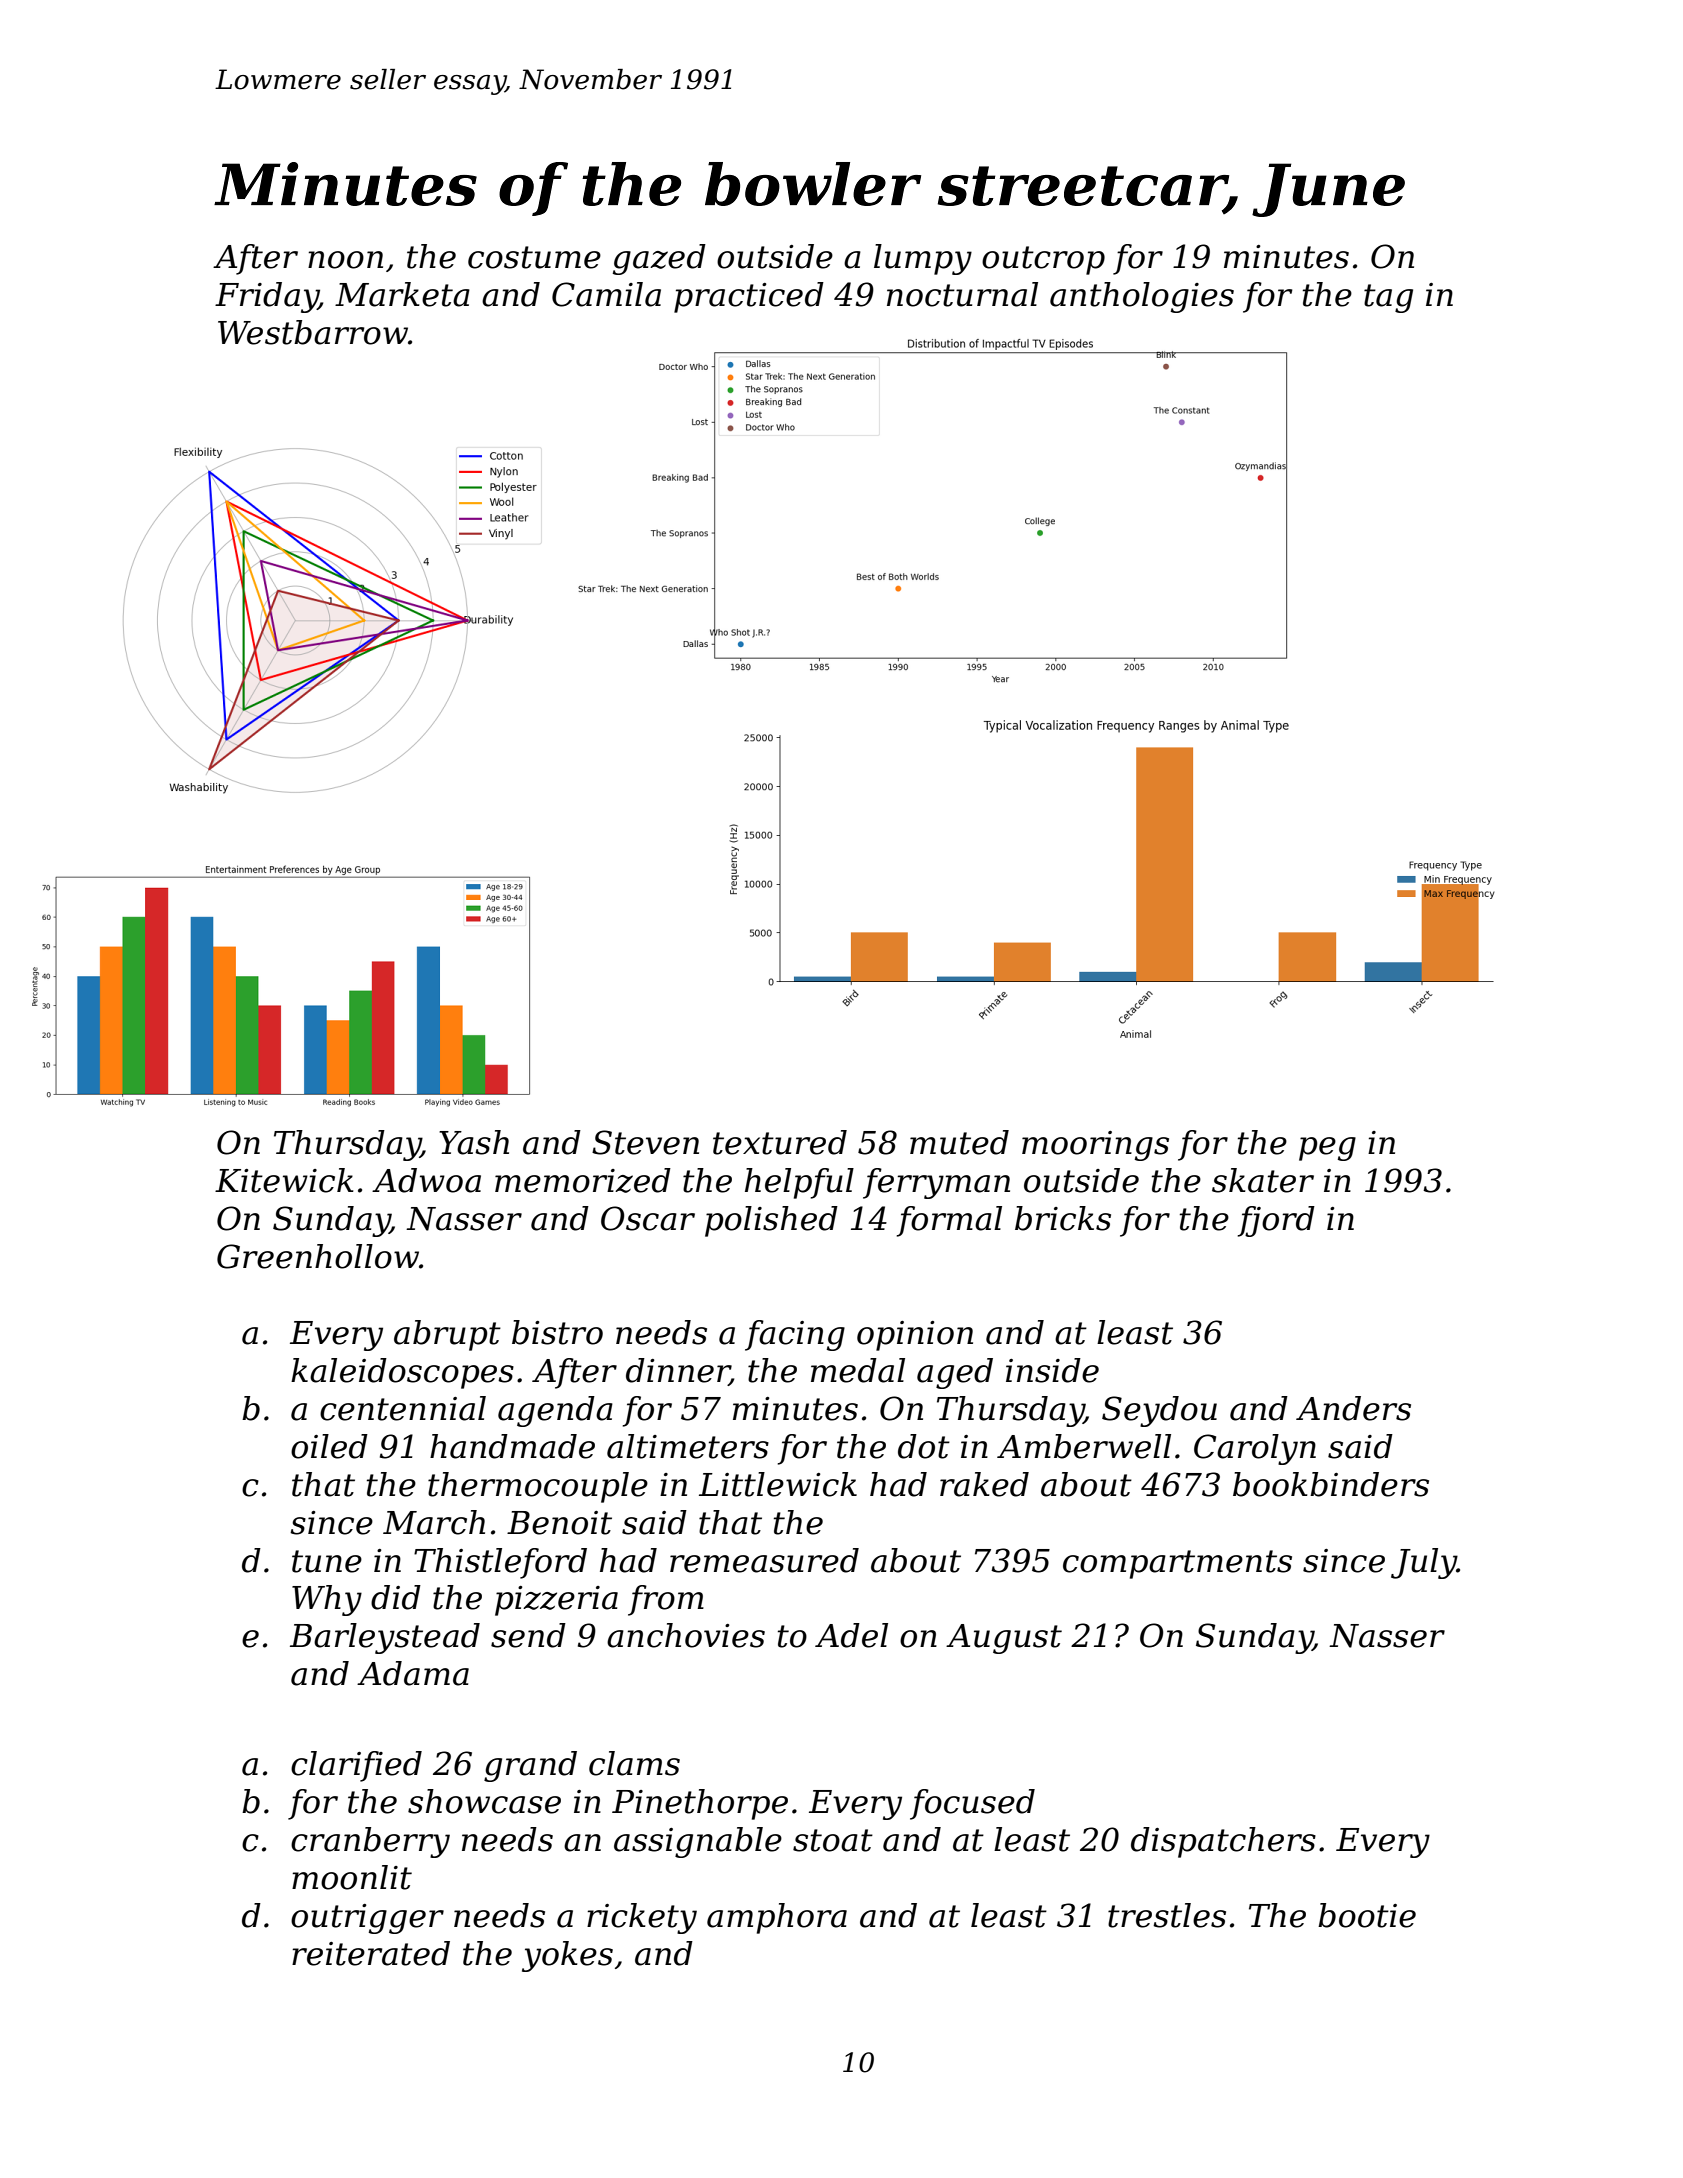 The image size is (1683, 2178). I want to click on outcrop, so click(1043, 260).
